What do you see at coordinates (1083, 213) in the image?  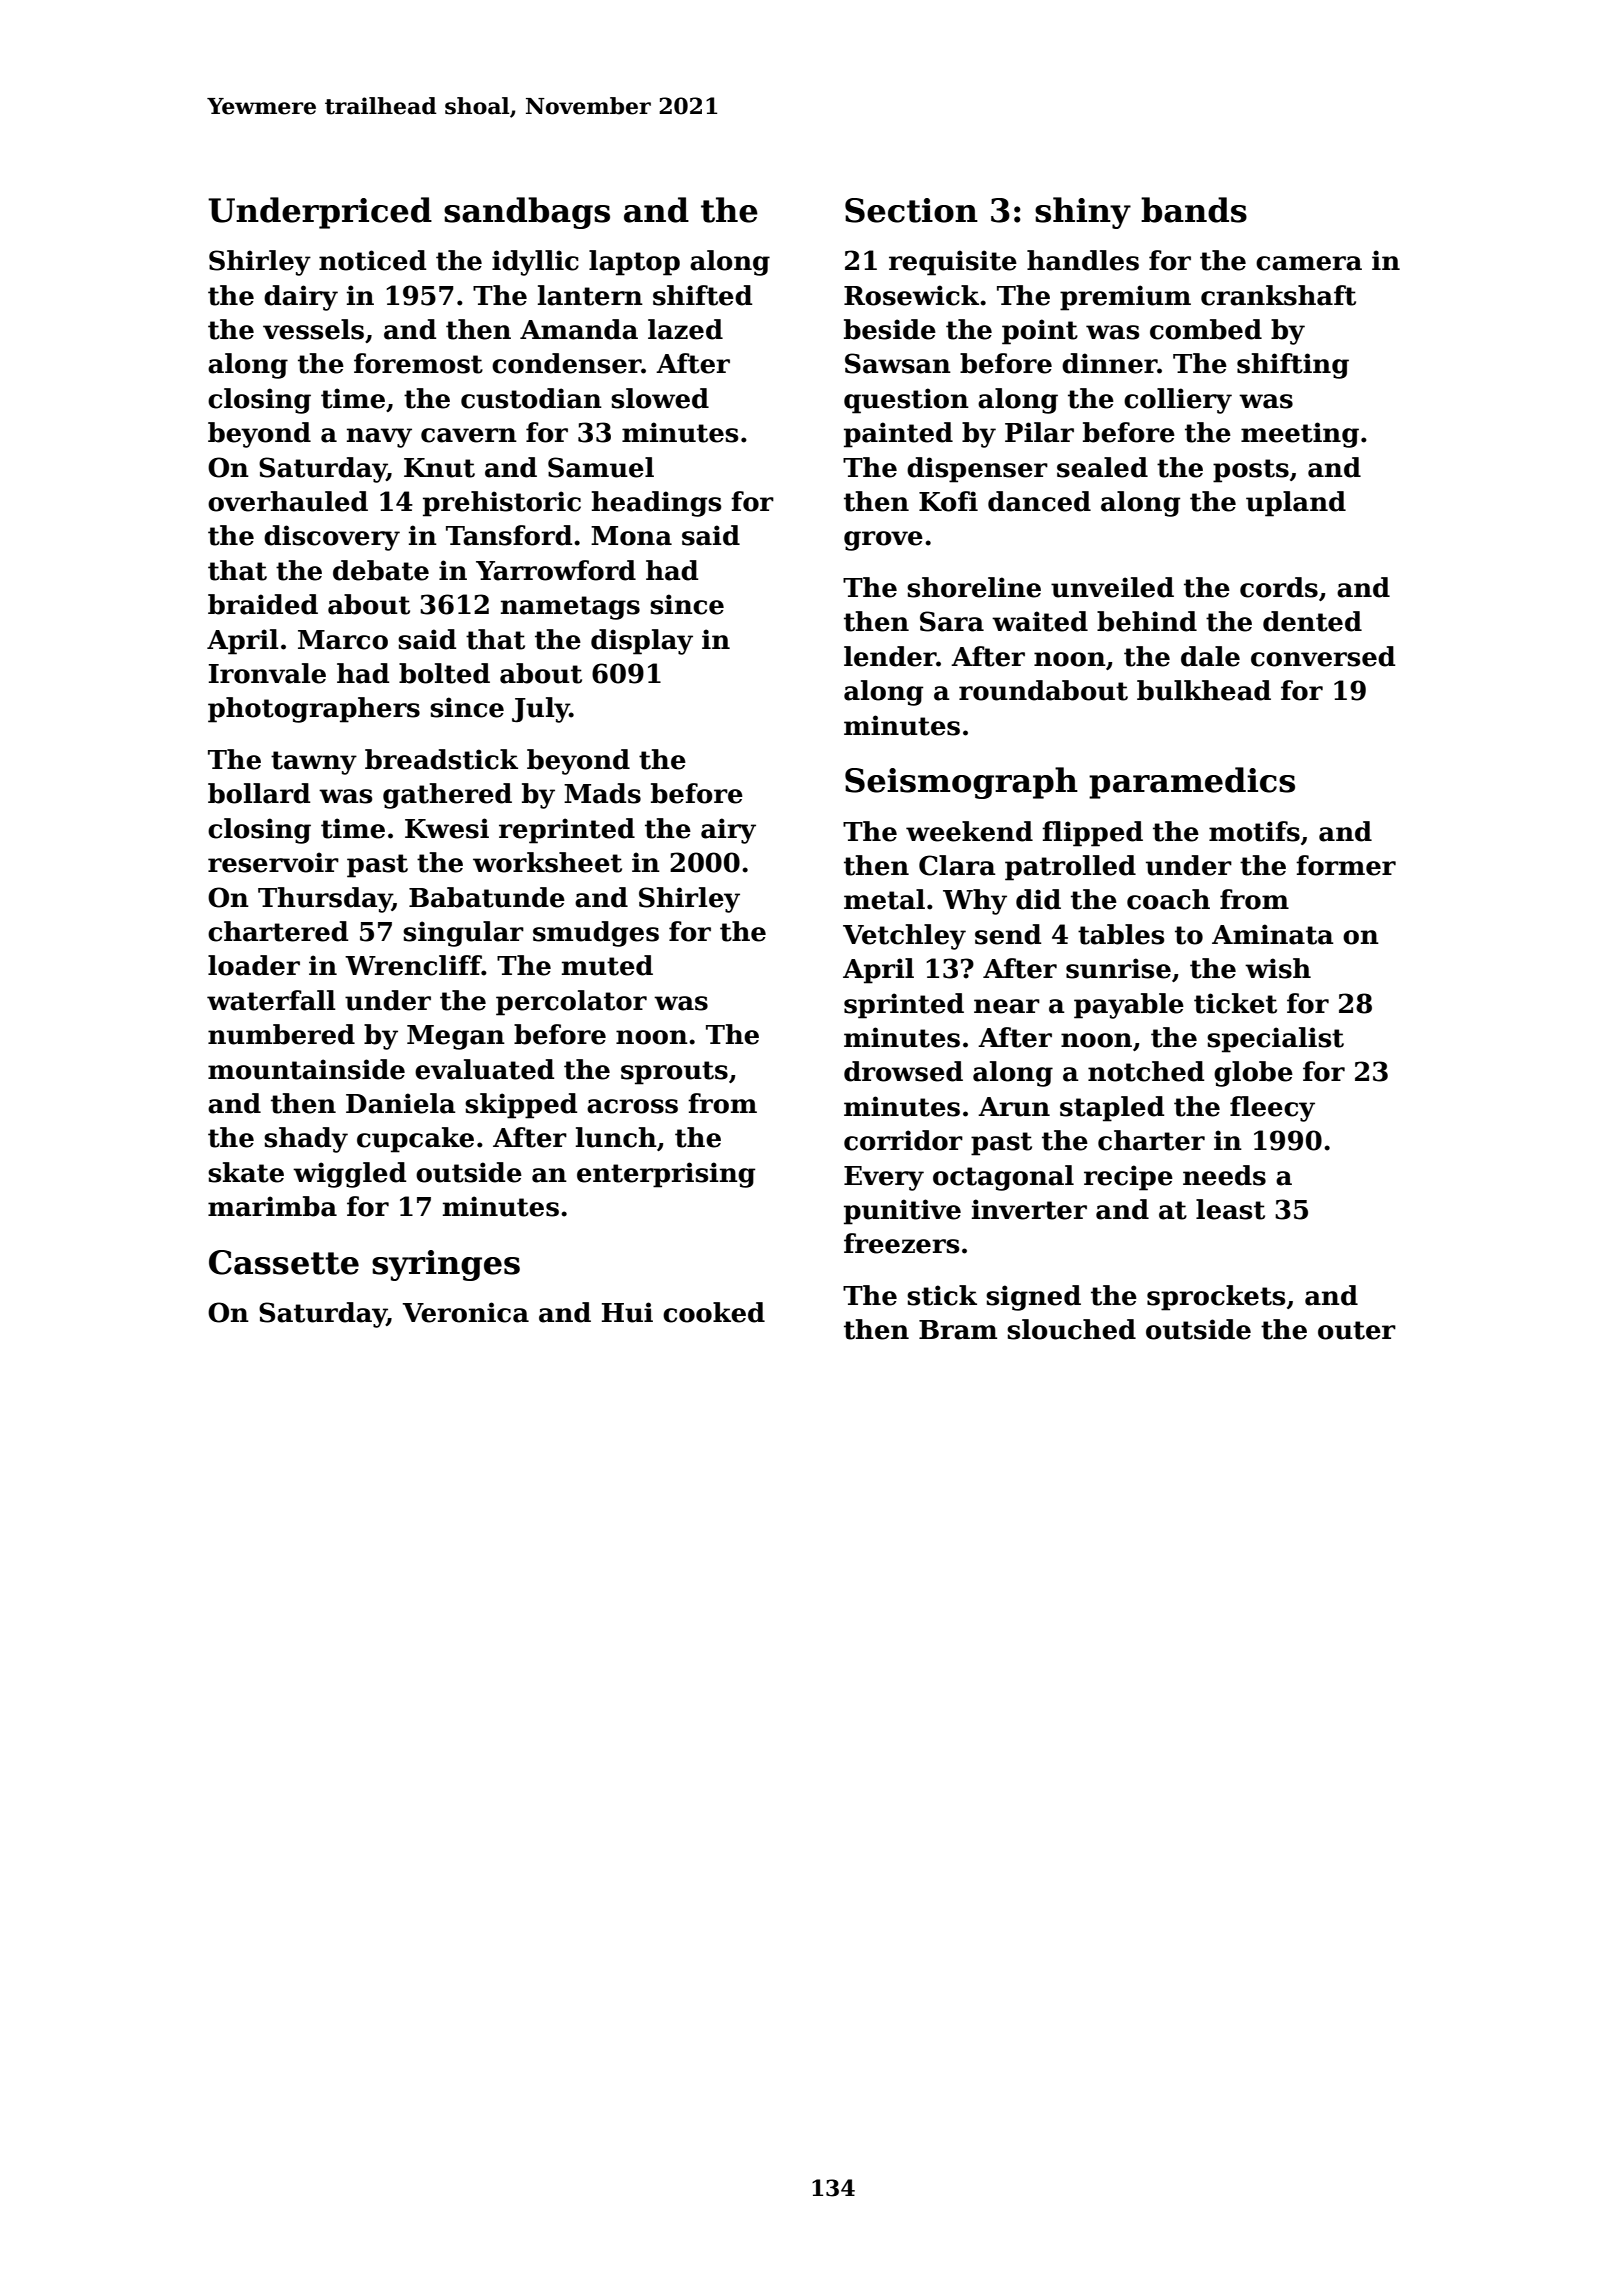 I see `shiny` at bounding box center [1083, 213].
